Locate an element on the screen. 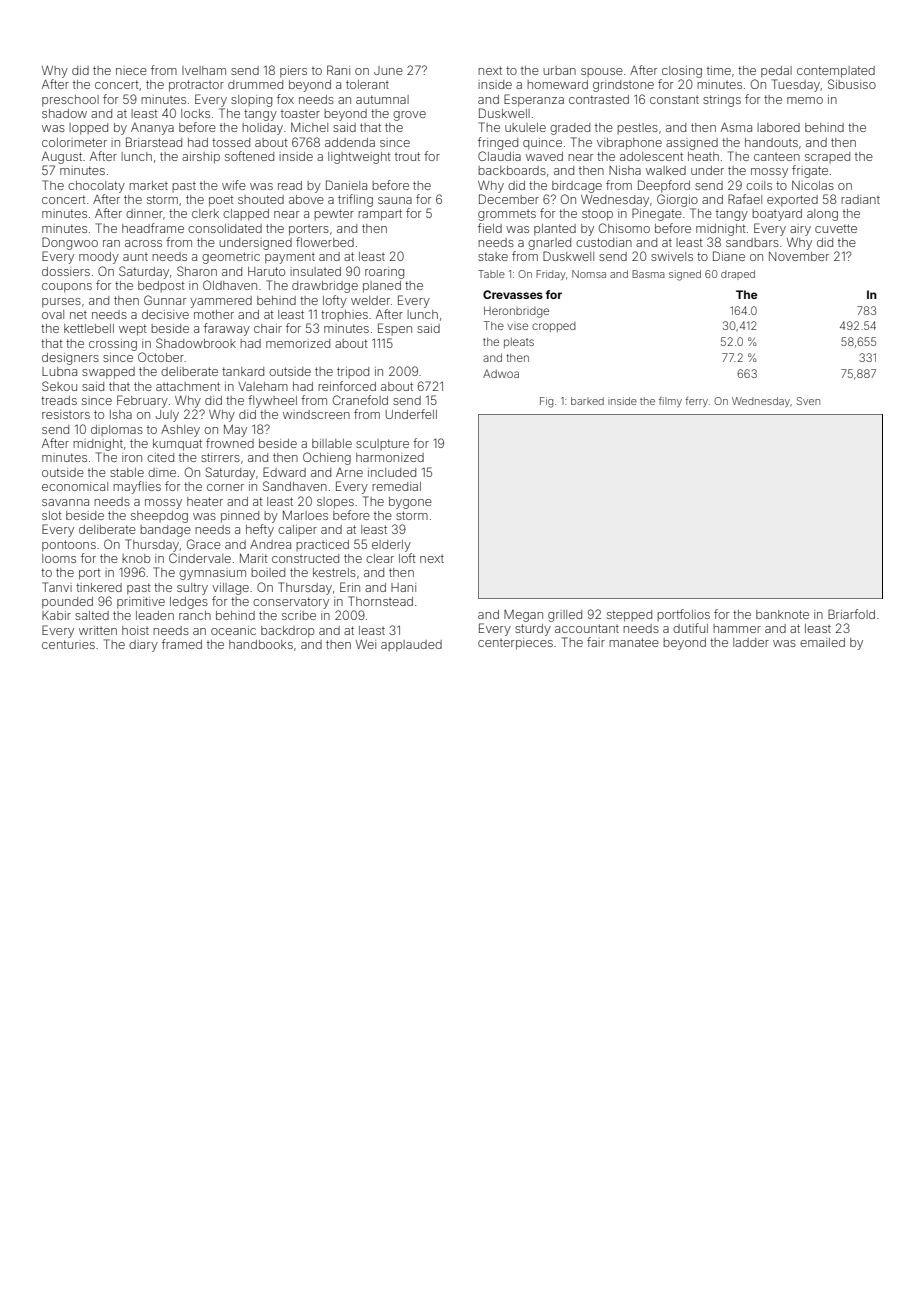 Image resolution: width=924 pixels, height=1308 pixels. time is located at coordinates (719, 70).
